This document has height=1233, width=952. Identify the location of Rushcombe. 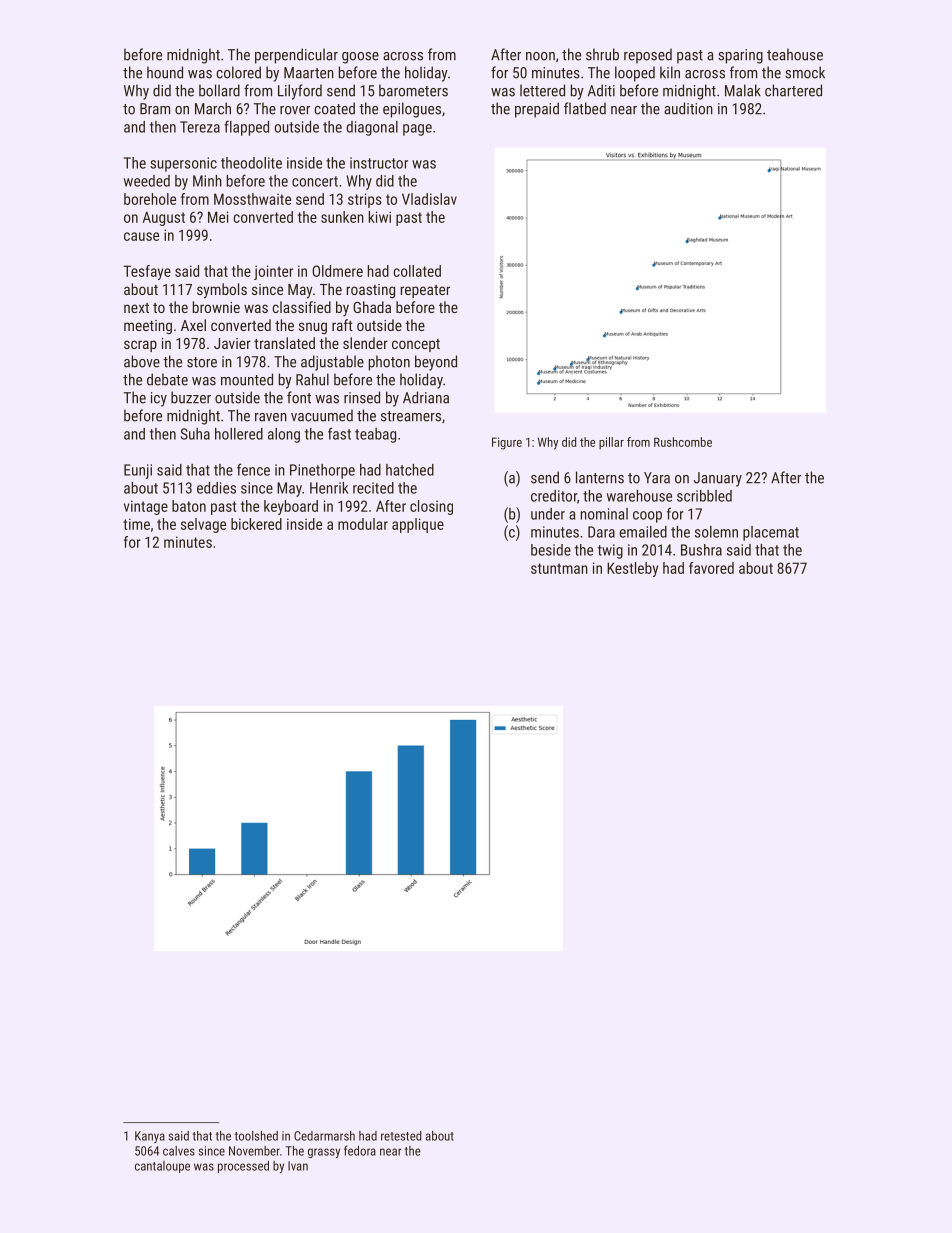
(683, 442).
